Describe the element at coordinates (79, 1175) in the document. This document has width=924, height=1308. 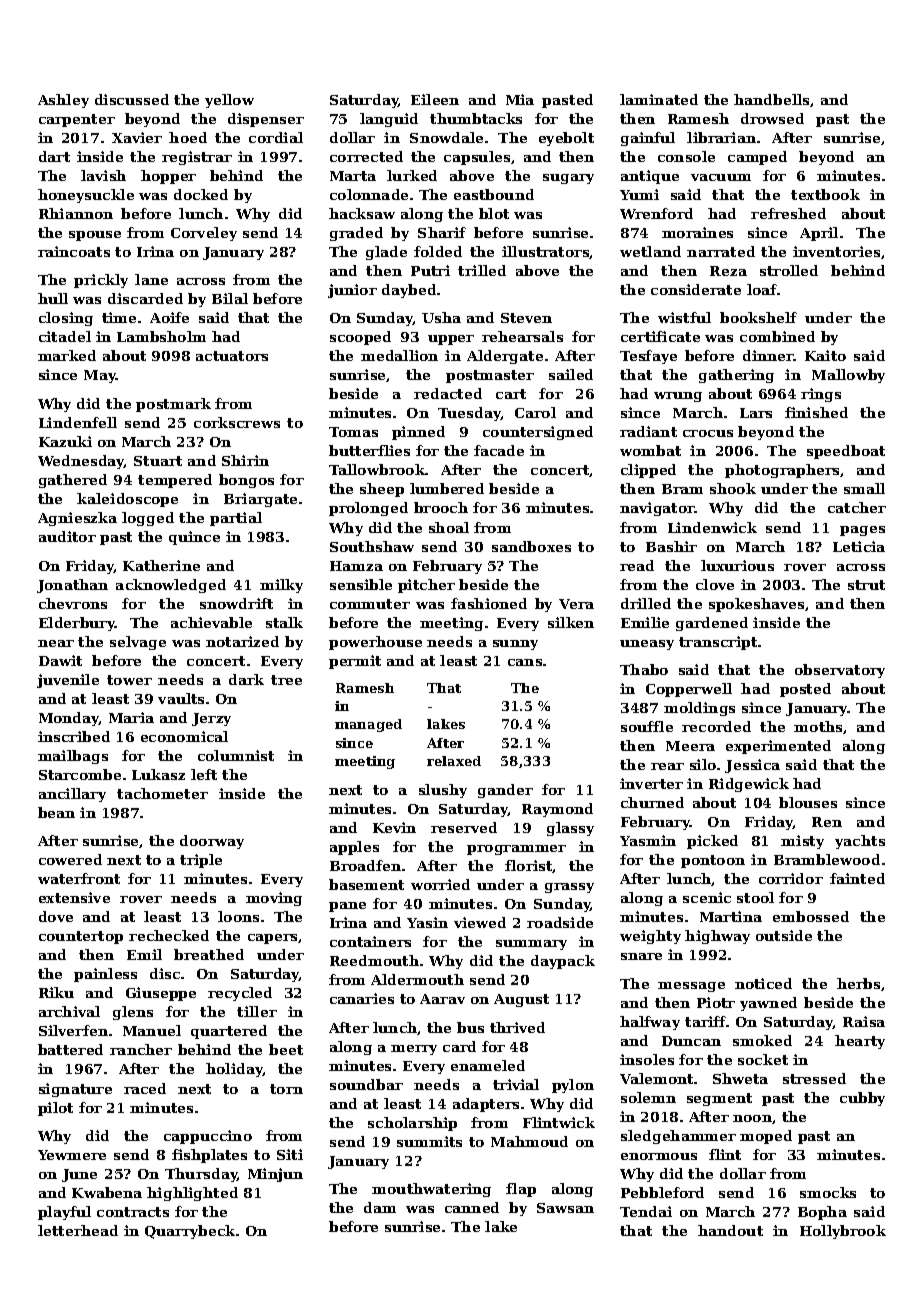
I see `June` at that location.
